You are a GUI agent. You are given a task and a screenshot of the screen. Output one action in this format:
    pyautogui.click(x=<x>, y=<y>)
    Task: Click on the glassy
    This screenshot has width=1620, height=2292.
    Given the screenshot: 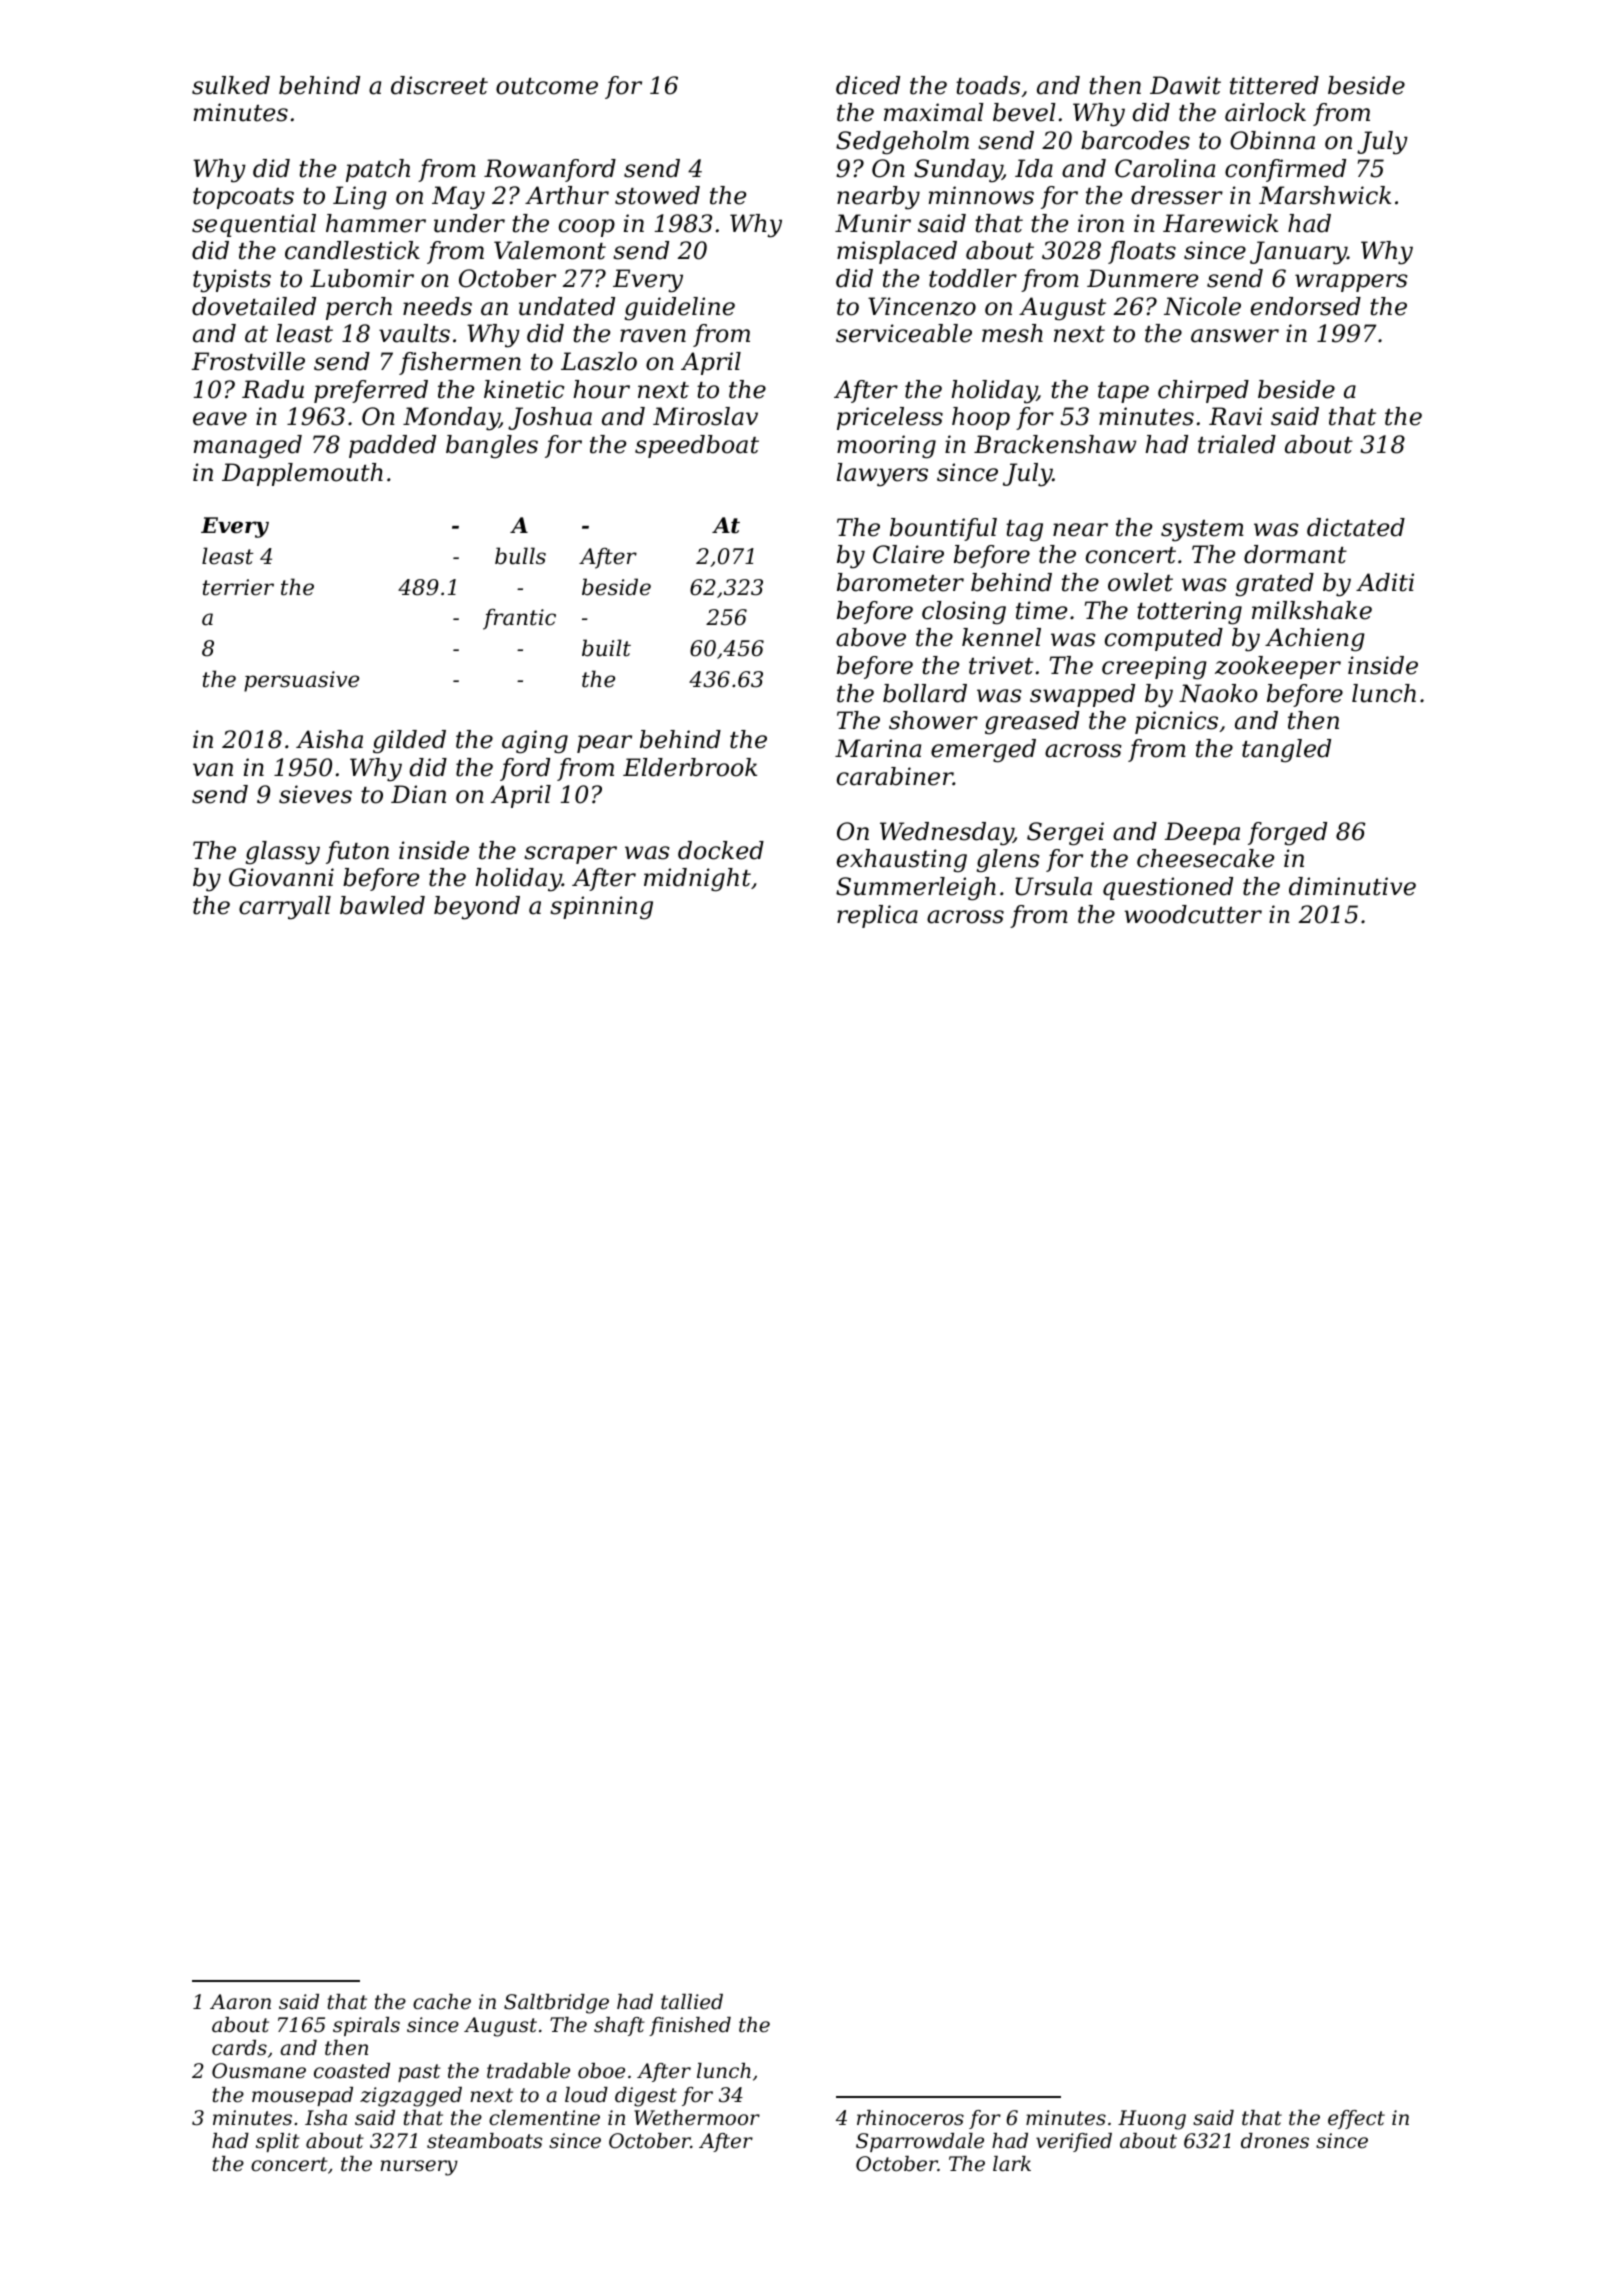 What is the action you would take?
    pyautogui.click(x=283, y=853)
